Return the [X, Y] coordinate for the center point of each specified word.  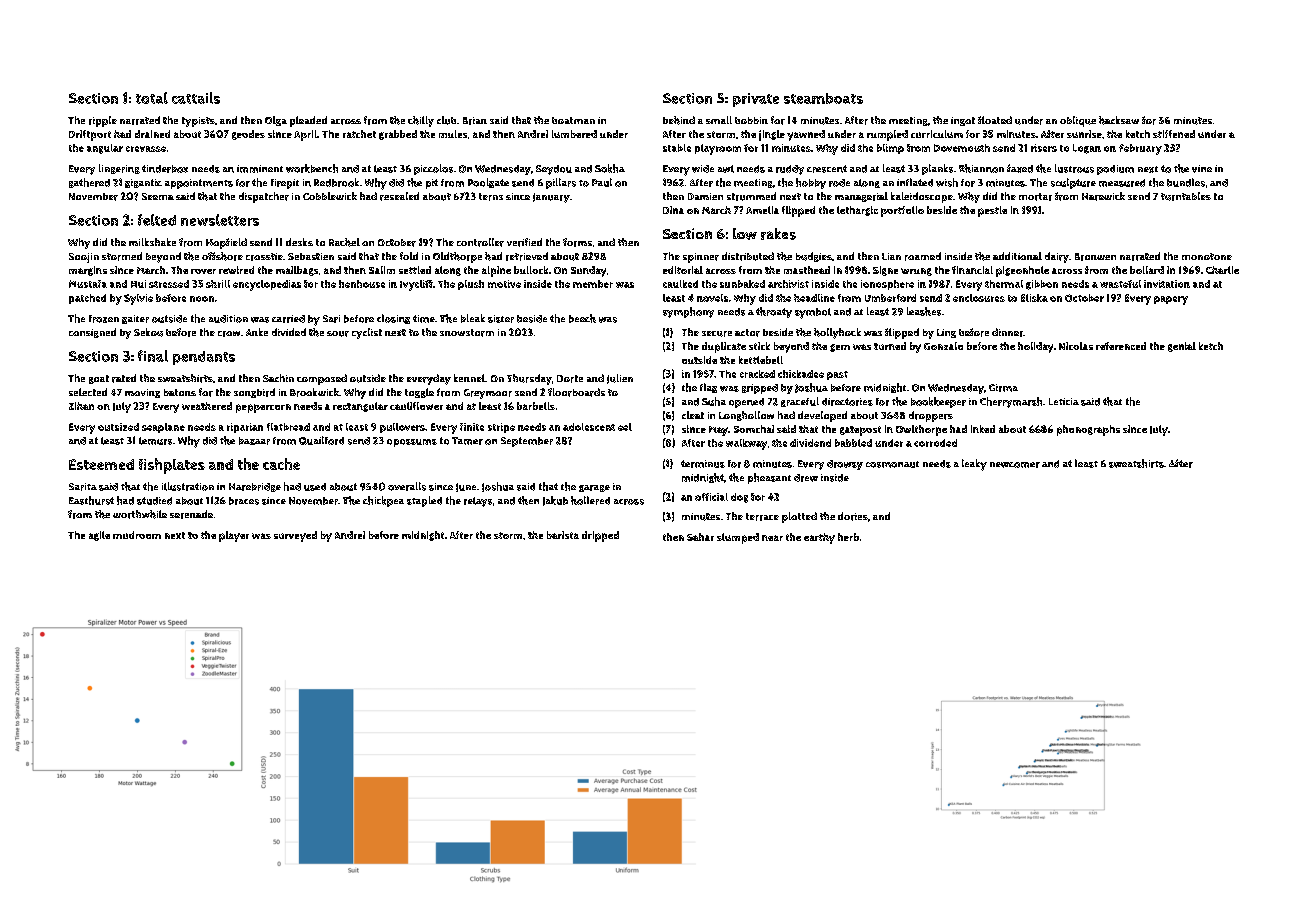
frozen [104, 319]
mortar [1035, 197]
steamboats [823, 98]
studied [154, 501]
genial [1182, 347]
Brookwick [314, 392]
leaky [974, 465]
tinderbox [165, 169]
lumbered [574, 134]
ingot [963, 121]
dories [853, 516]
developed [822, 416]
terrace [762, 517]
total [152, 98]
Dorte [570, 379]
